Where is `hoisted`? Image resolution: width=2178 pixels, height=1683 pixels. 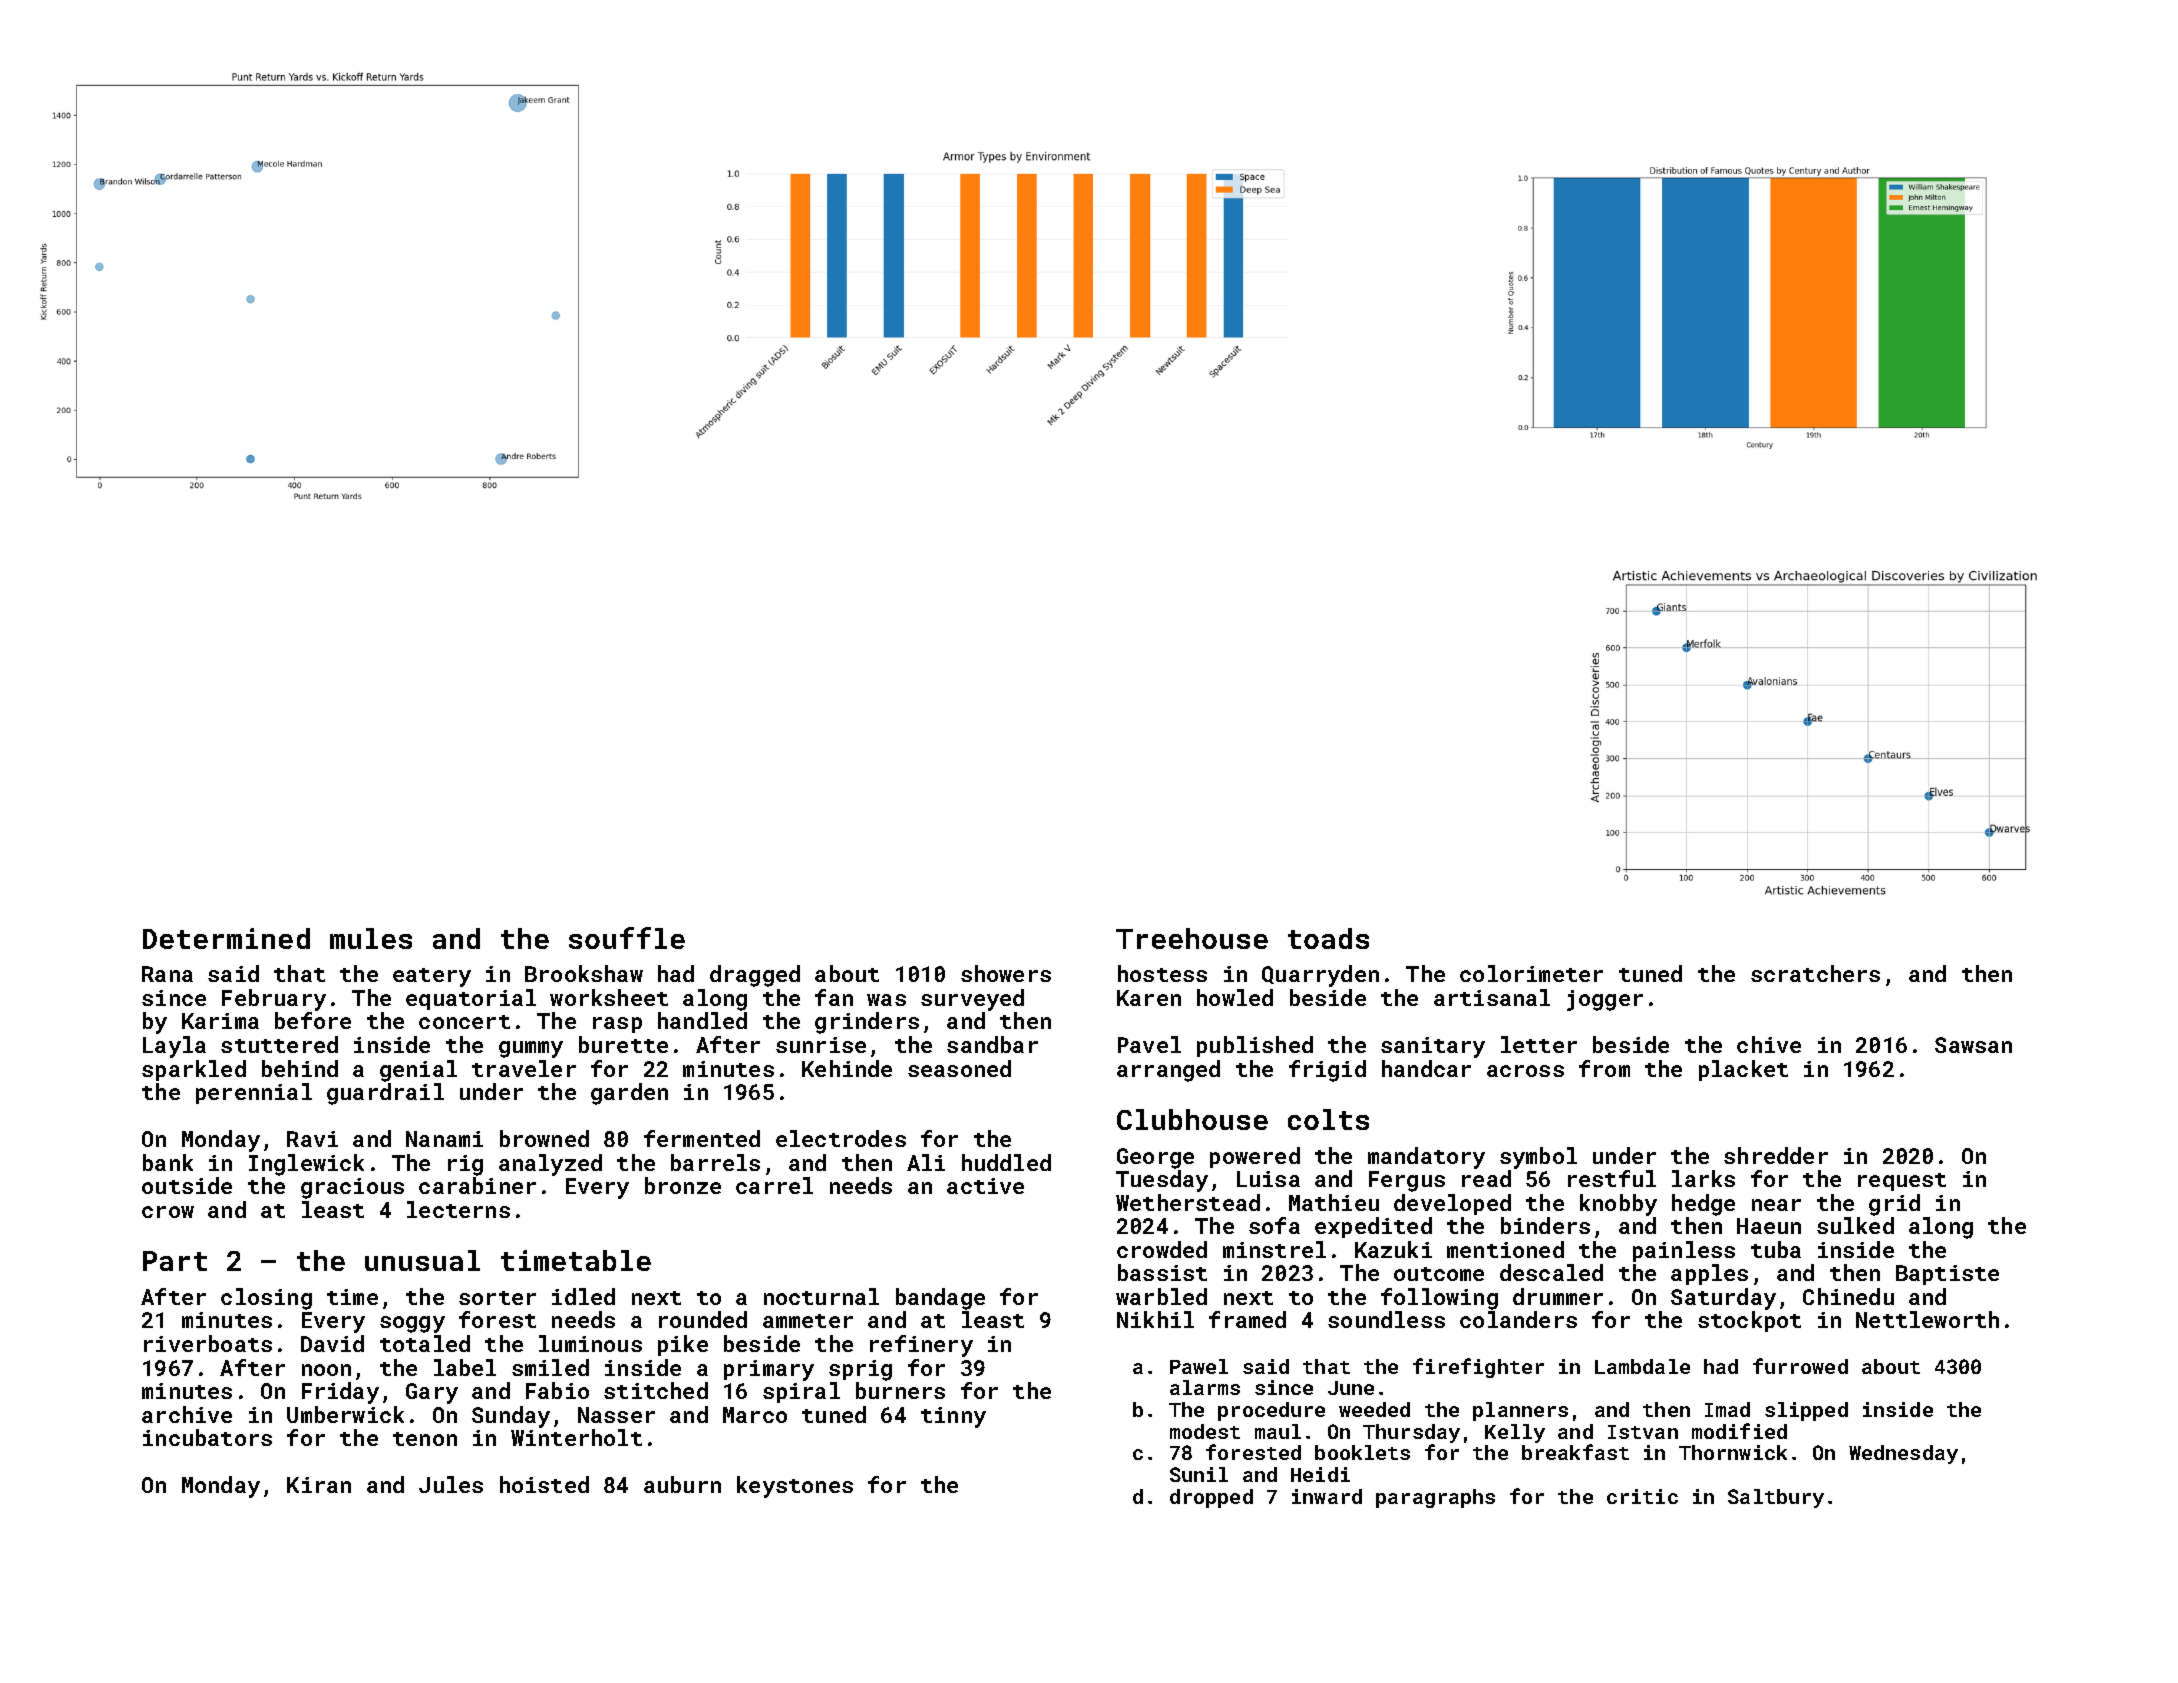 hoisted is located at coordinates (544, 1484).
